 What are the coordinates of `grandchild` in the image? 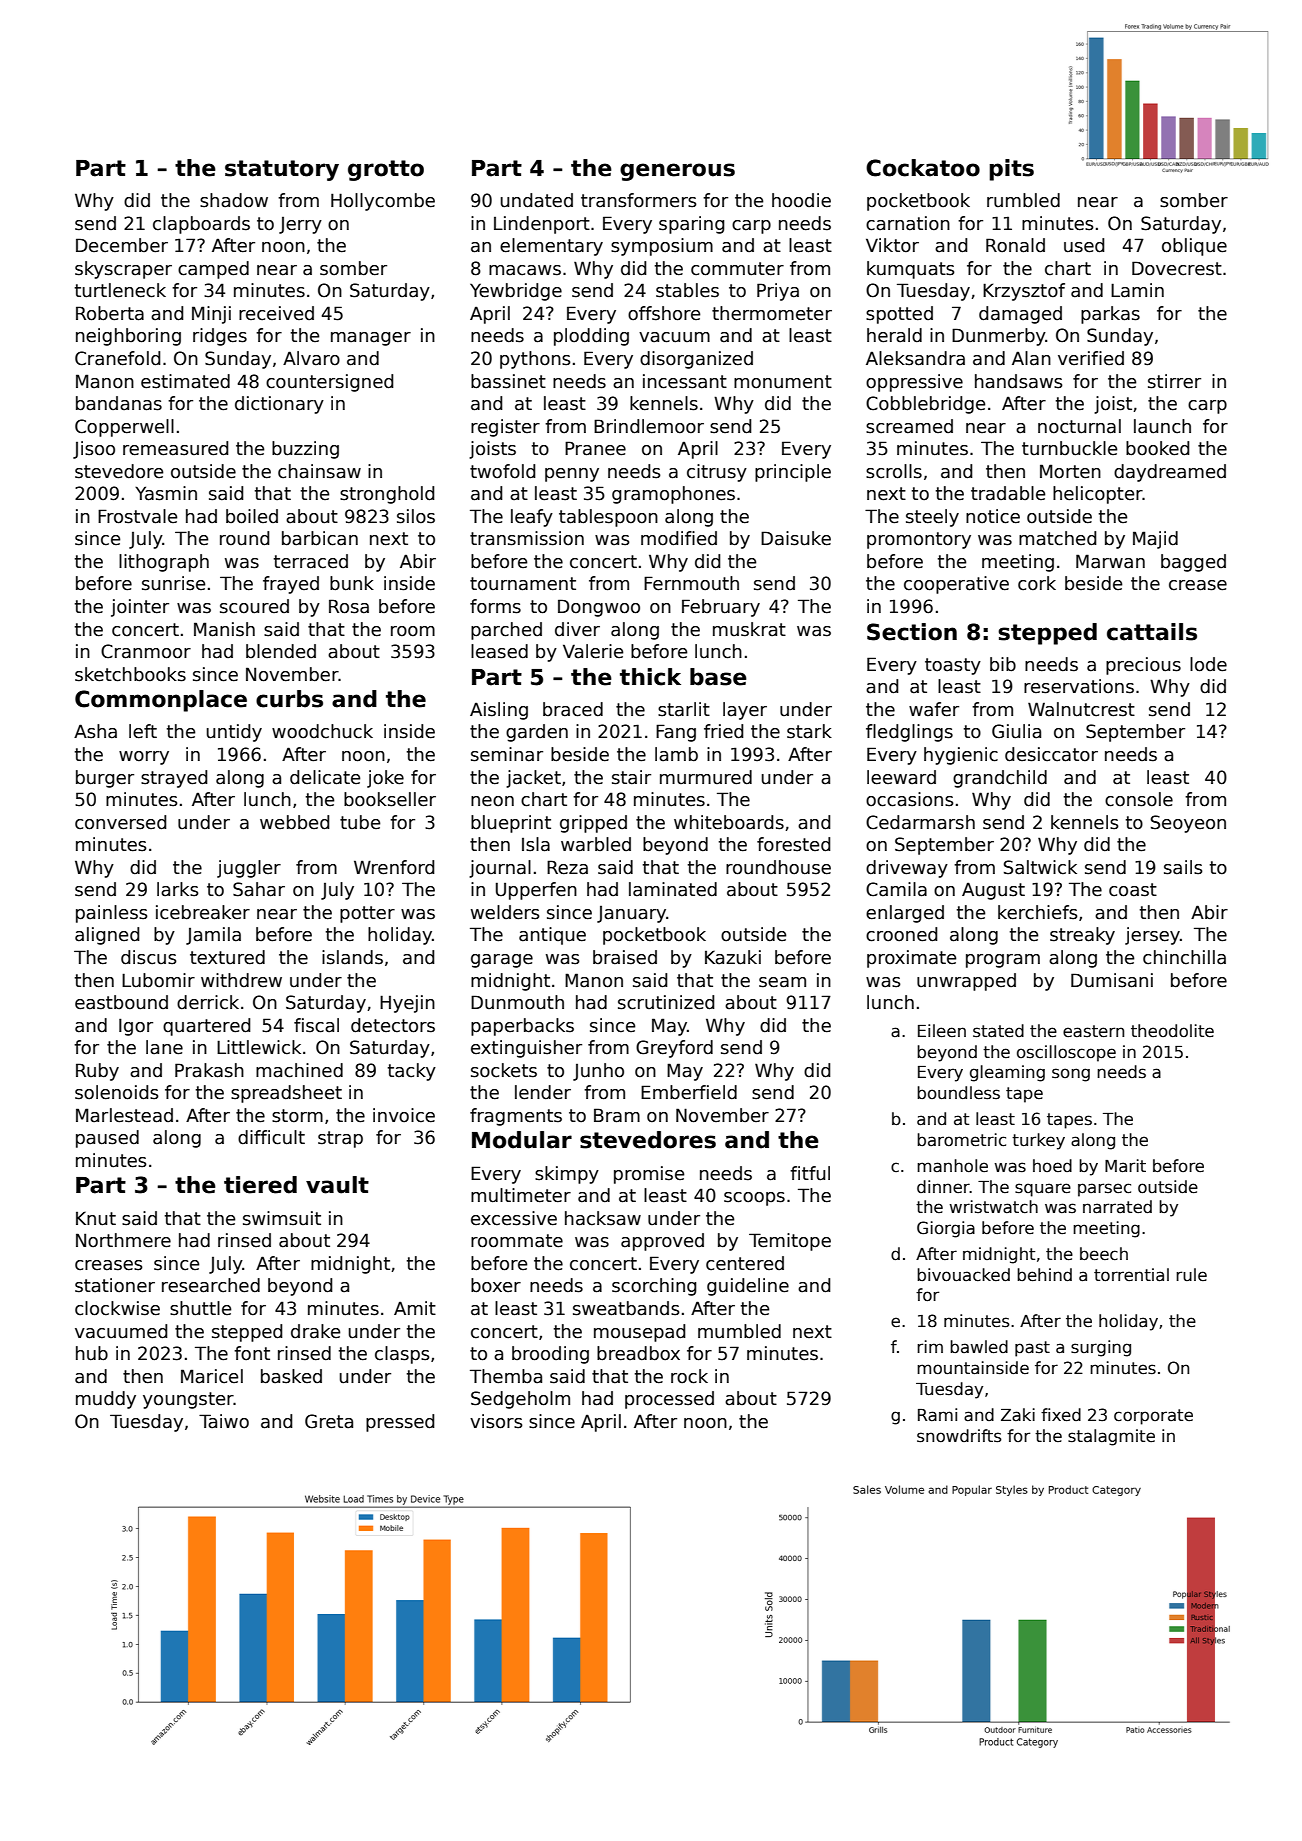 It's located at (1000, 779).
